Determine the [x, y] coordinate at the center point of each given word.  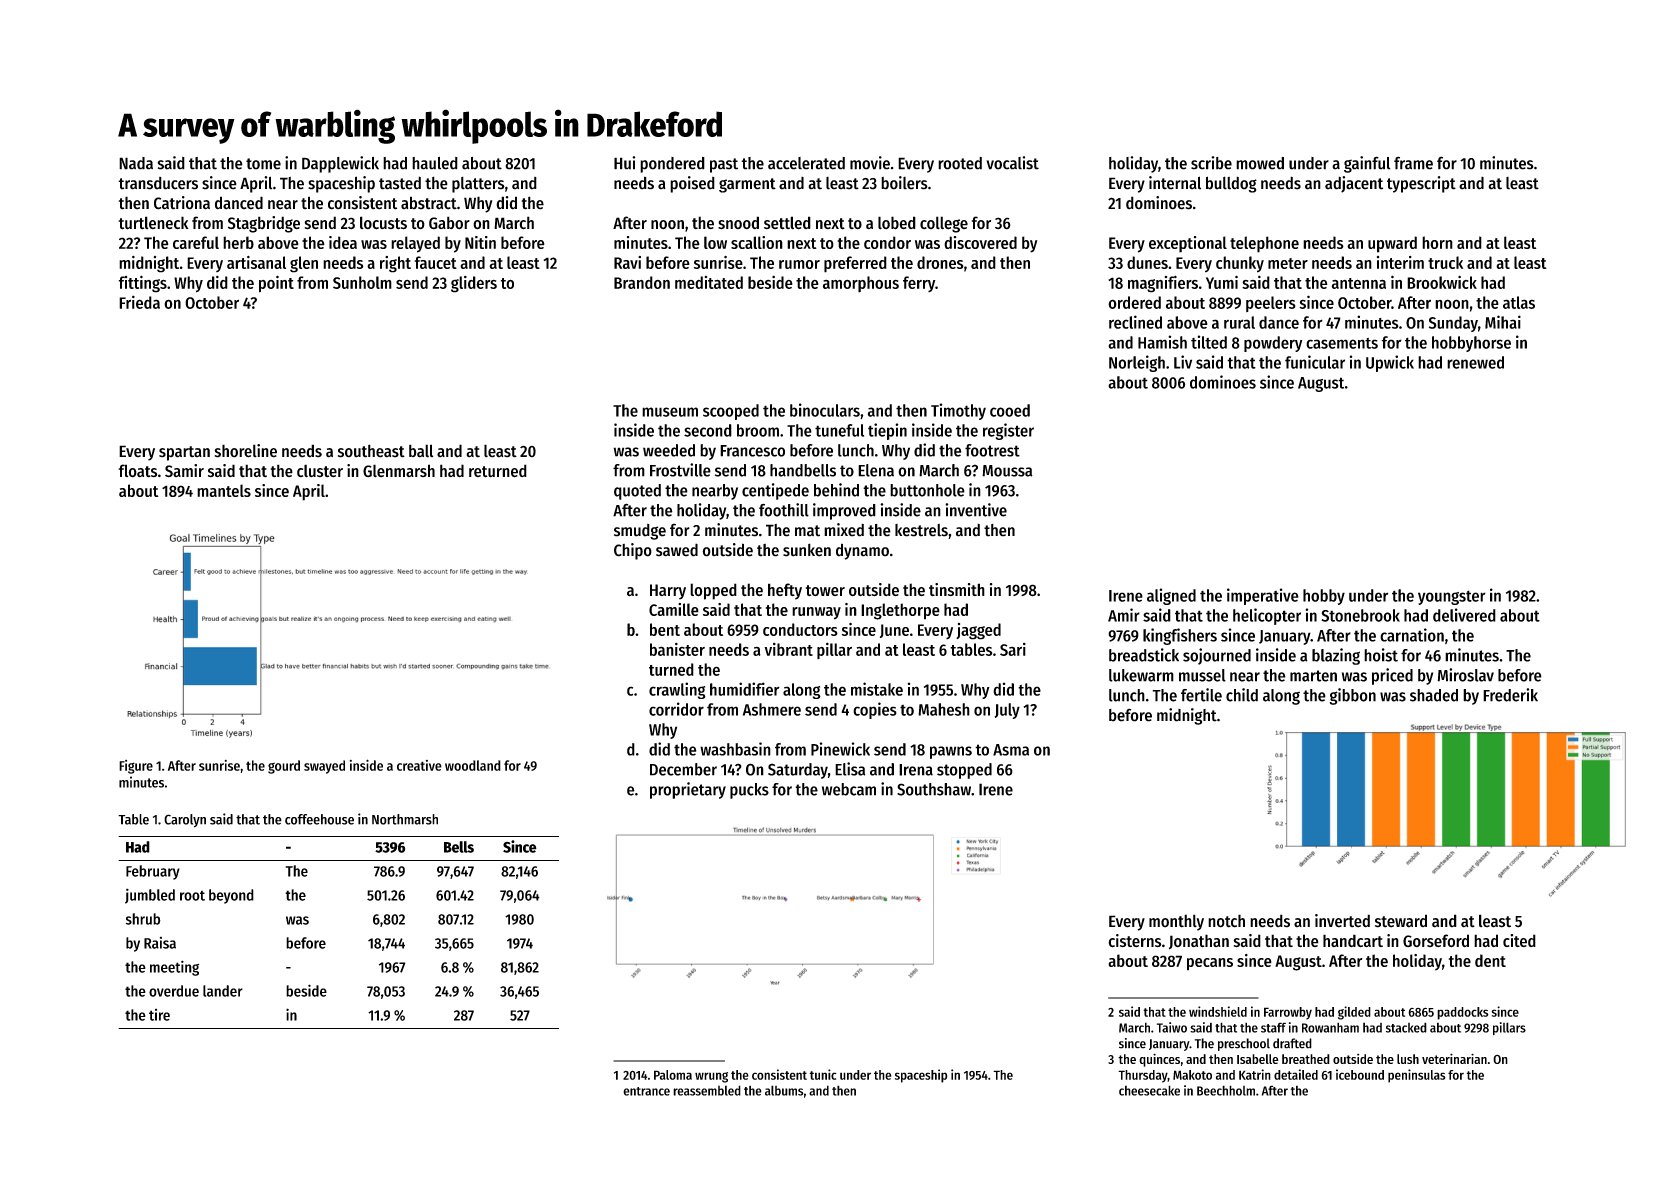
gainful [1367, 164]
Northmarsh [405, 819]
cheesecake [1149, 1090]
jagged [978, 631]
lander [223, 991]
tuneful [839, 430]
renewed [1475, 362]
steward [1401, 921]
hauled [435, 163]
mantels [224, 490]
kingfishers [1180, 636]
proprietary [688, 790]
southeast [371, 451]
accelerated [806, 163]
